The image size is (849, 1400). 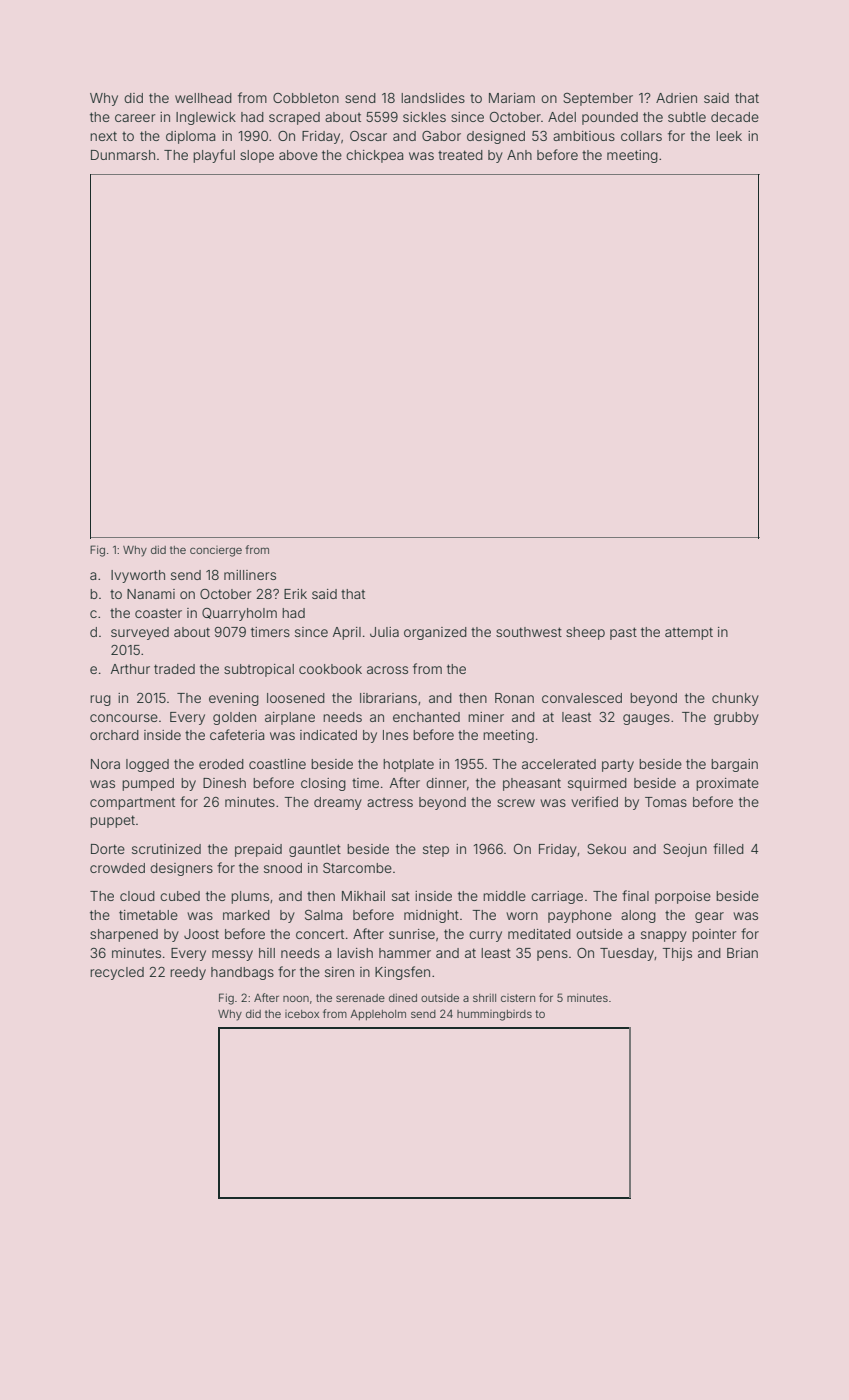 I want to click on cookbook, so click(x=330, y=669).
